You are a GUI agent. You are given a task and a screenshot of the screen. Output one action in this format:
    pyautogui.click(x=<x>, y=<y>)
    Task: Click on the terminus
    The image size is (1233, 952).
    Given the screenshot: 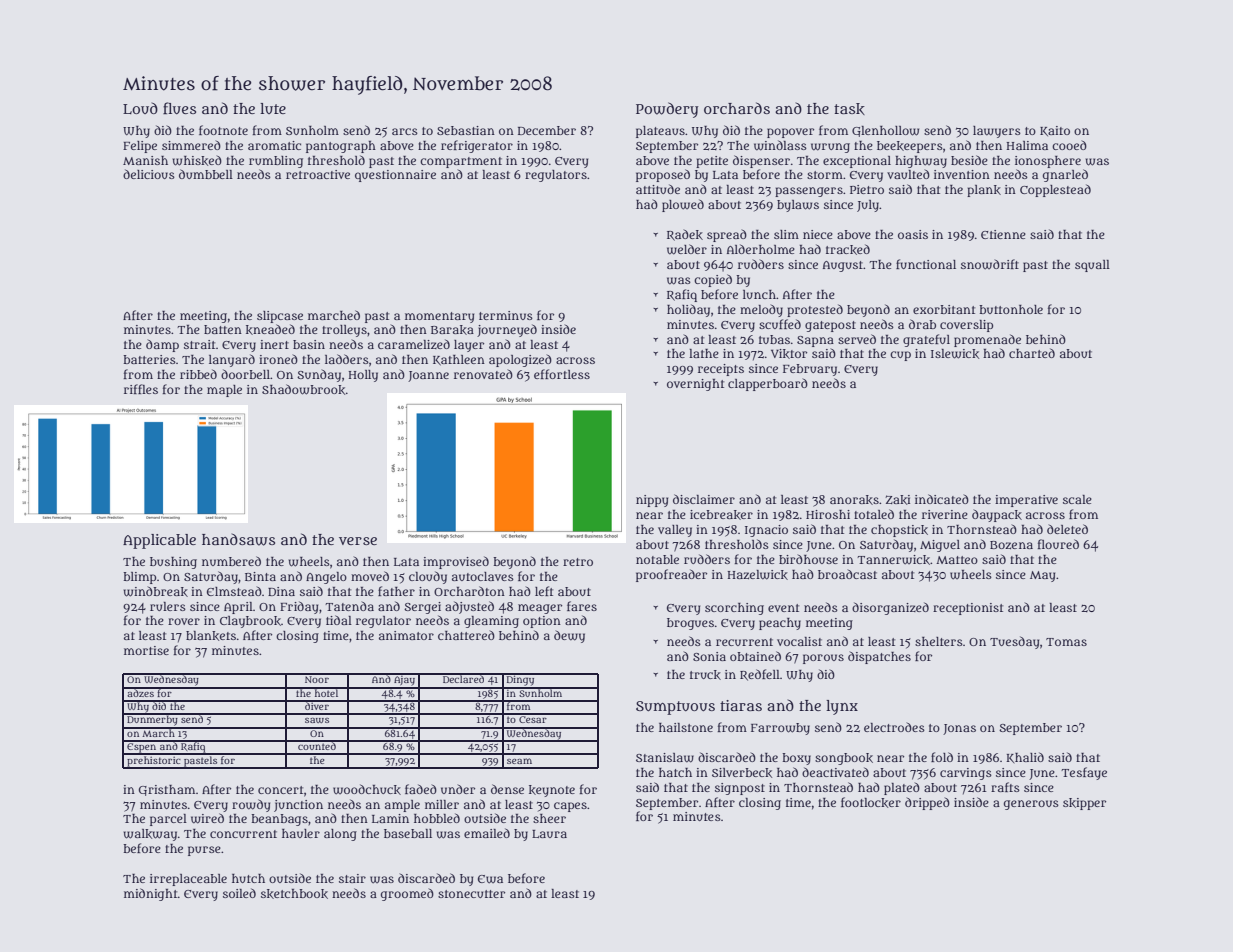 What is the action you would take?
    pyautogui.click(x=506, y=315)
